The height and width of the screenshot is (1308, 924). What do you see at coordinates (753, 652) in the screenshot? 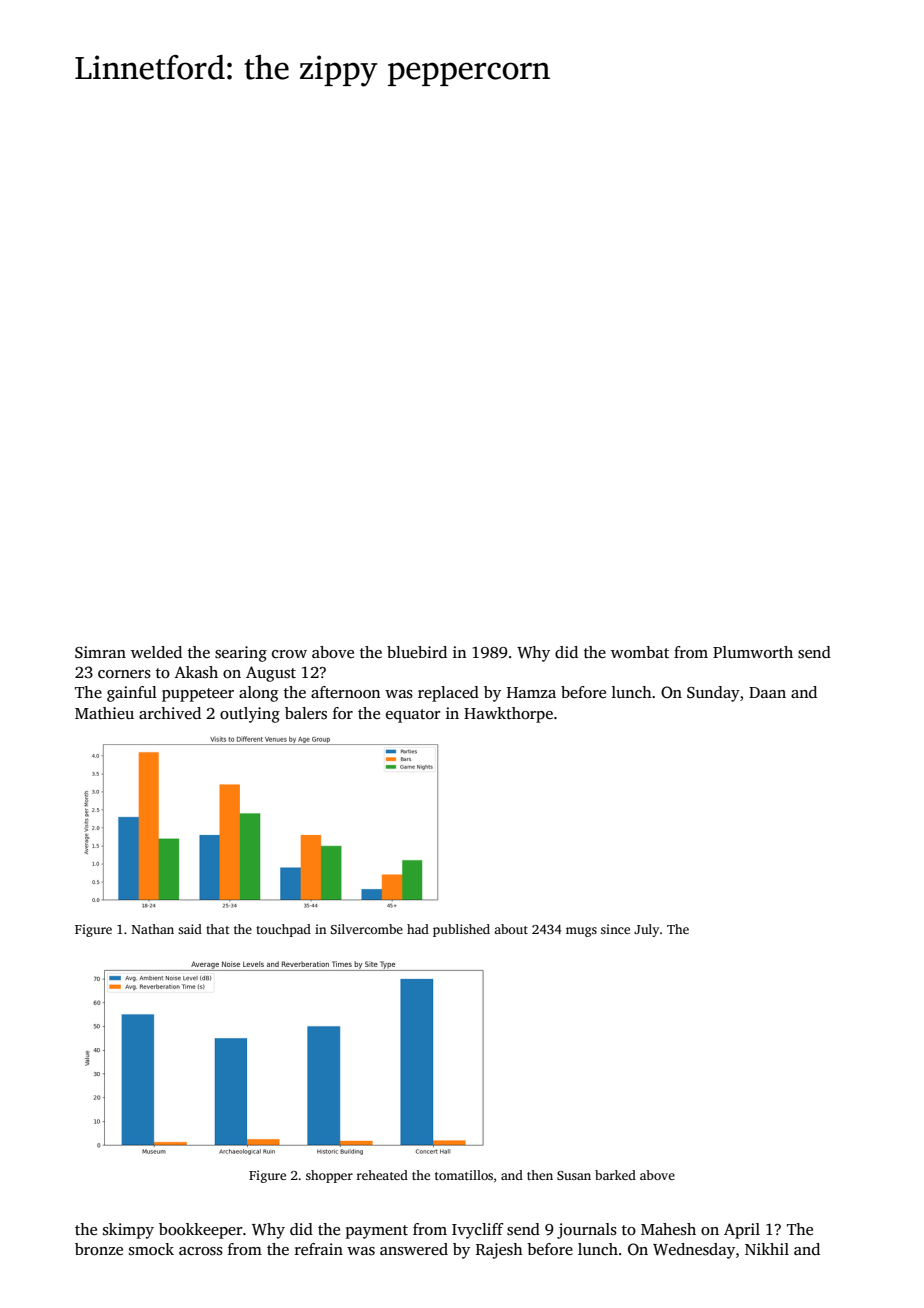
I see `Plumworth` at bounding box center [753, 652].
